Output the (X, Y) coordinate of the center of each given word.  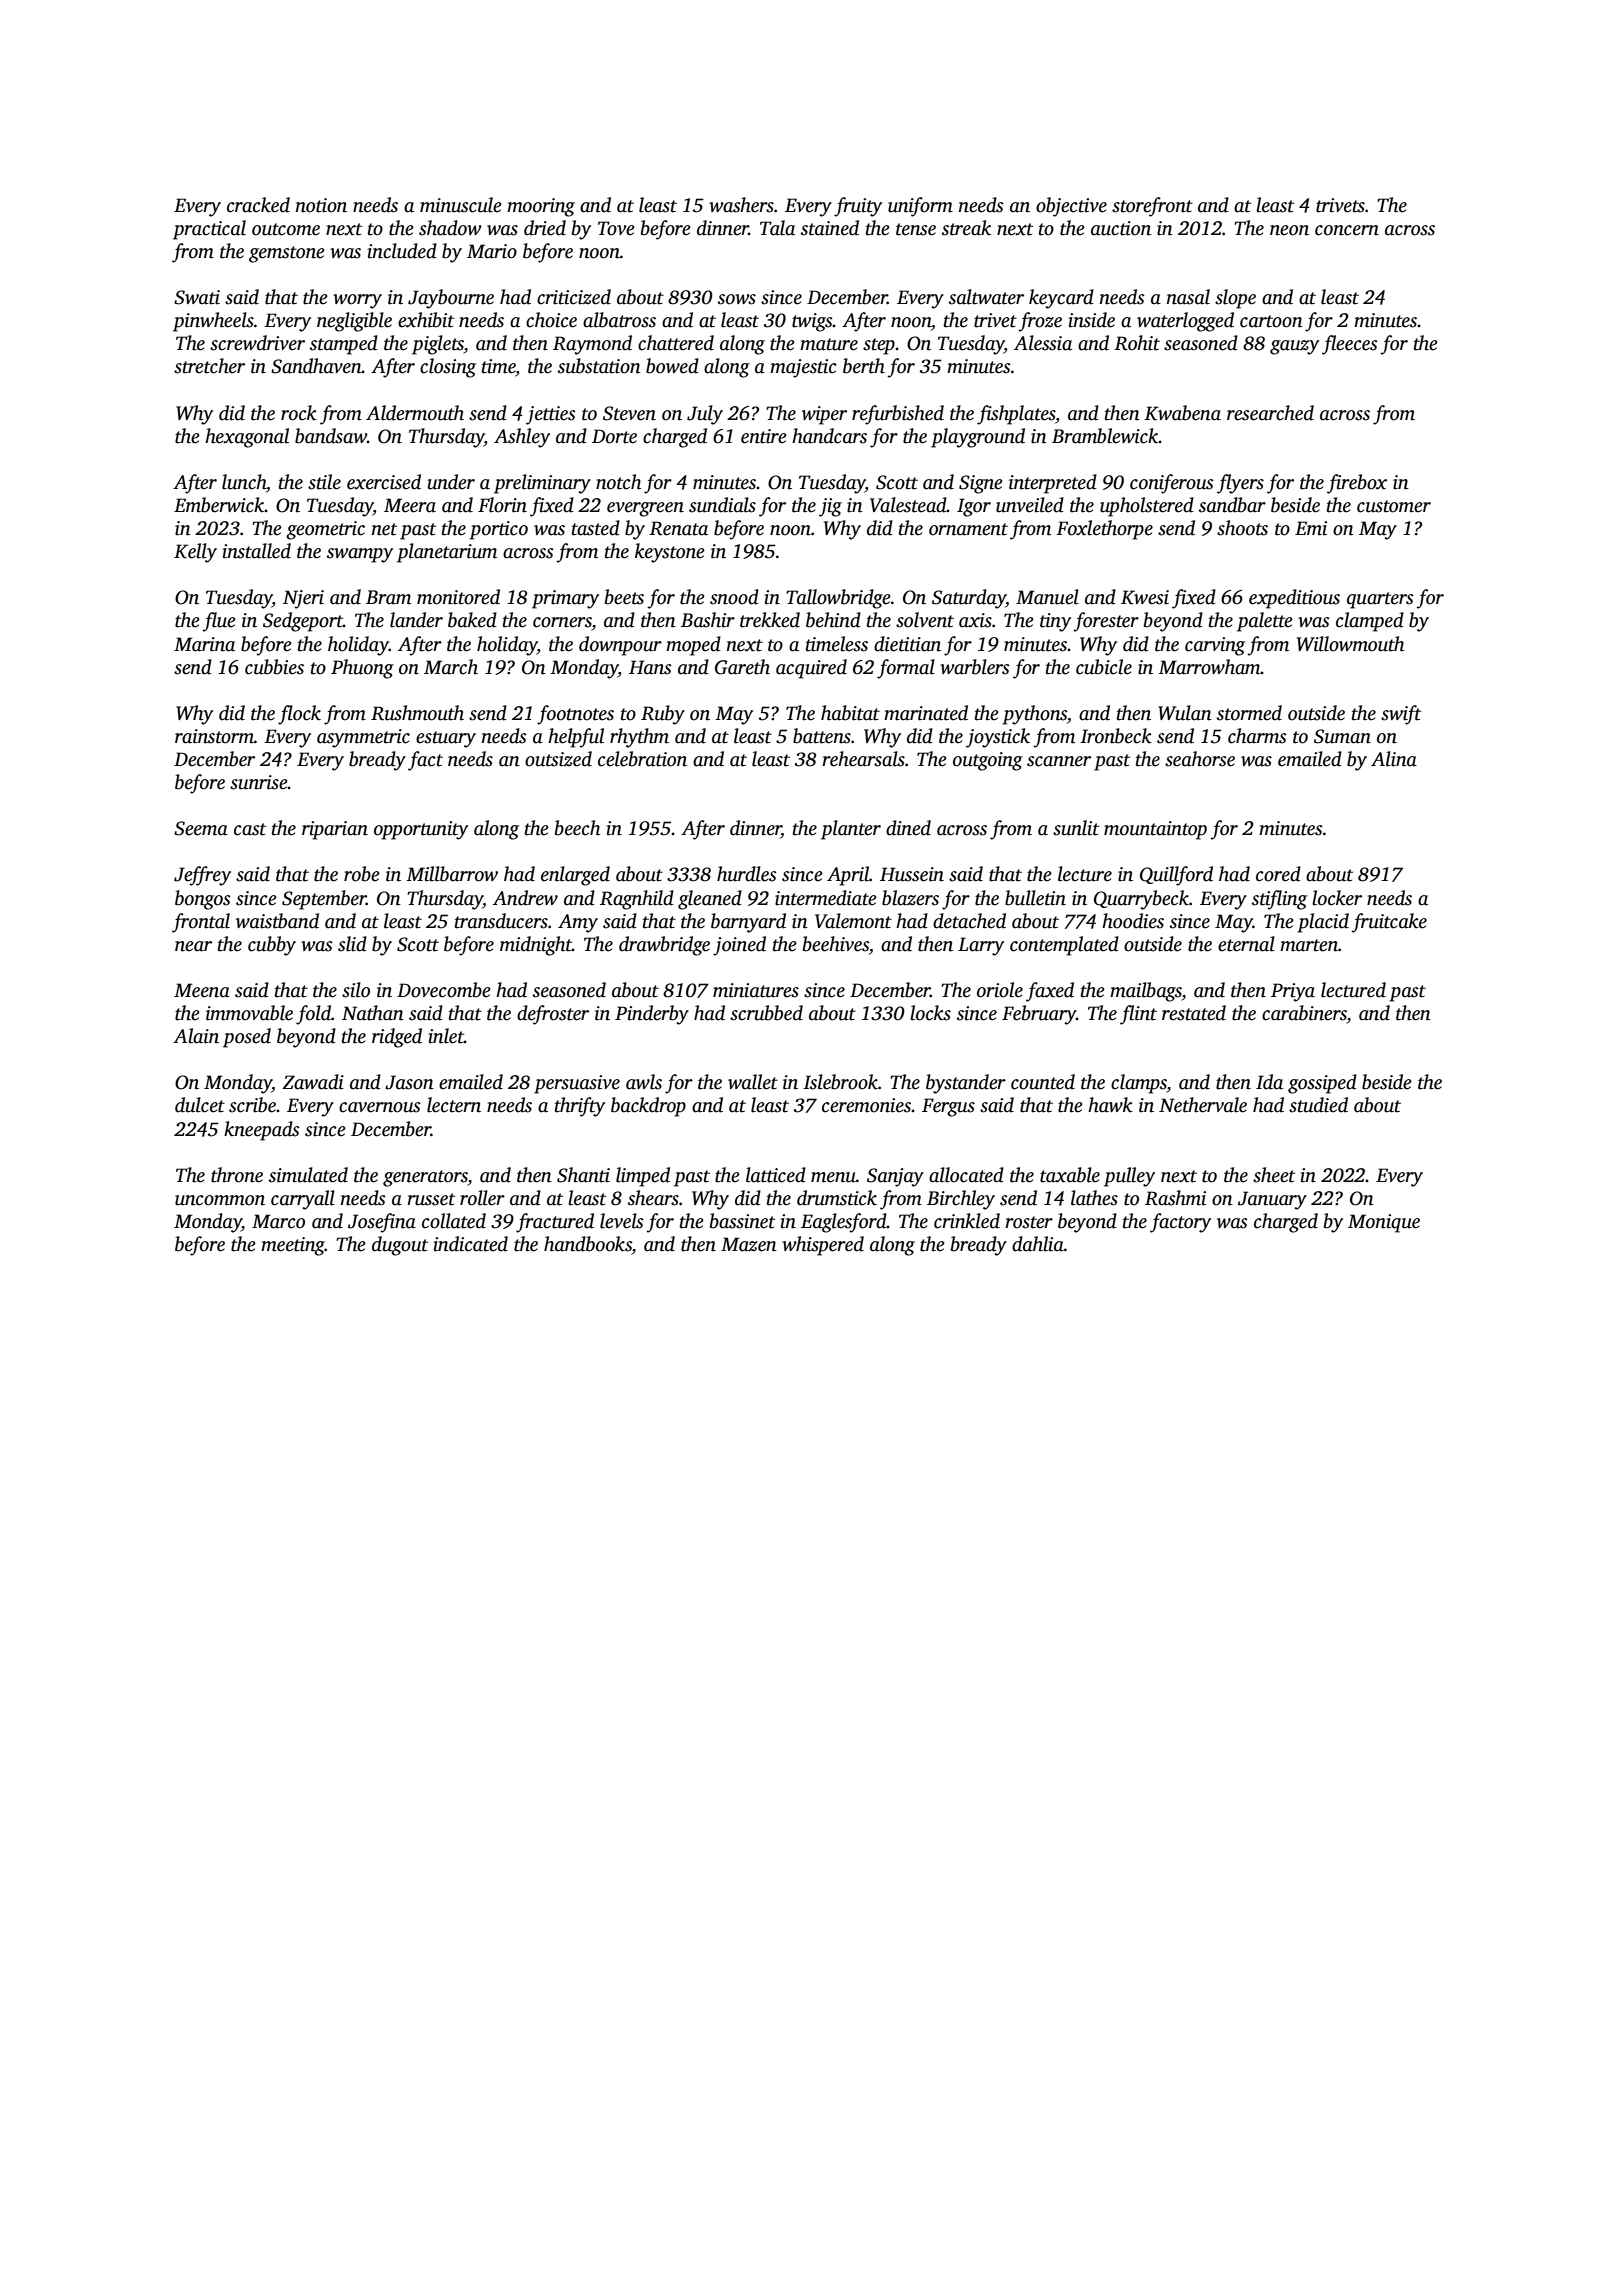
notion (321, 205)
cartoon (1271, 321)
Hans (650, 667)
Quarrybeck (1141, 900)
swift (1401, 715)
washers (741, 205)
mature (829, 344)
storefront (1152, 207)
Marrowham (1209, 667)
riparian (335, 830)
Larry (981, 946)
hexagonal (247, 438)
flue (219, 622)
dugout (400, 1246)
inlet (446, 1036)
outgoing (988, 761)
